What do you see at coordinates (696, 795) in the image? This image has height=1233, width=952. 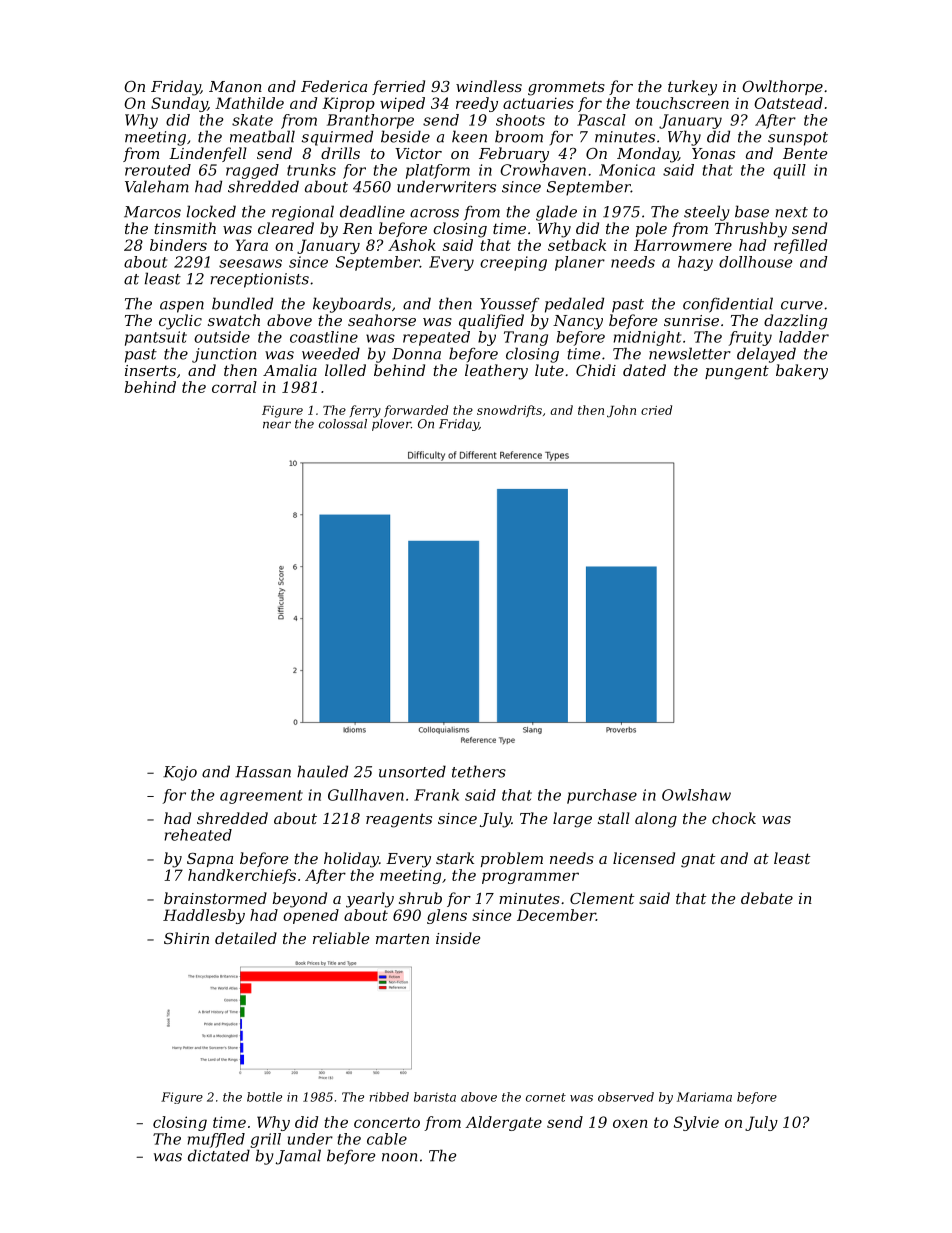 I see `Owlshaw` at bounding box center [696, 795].
